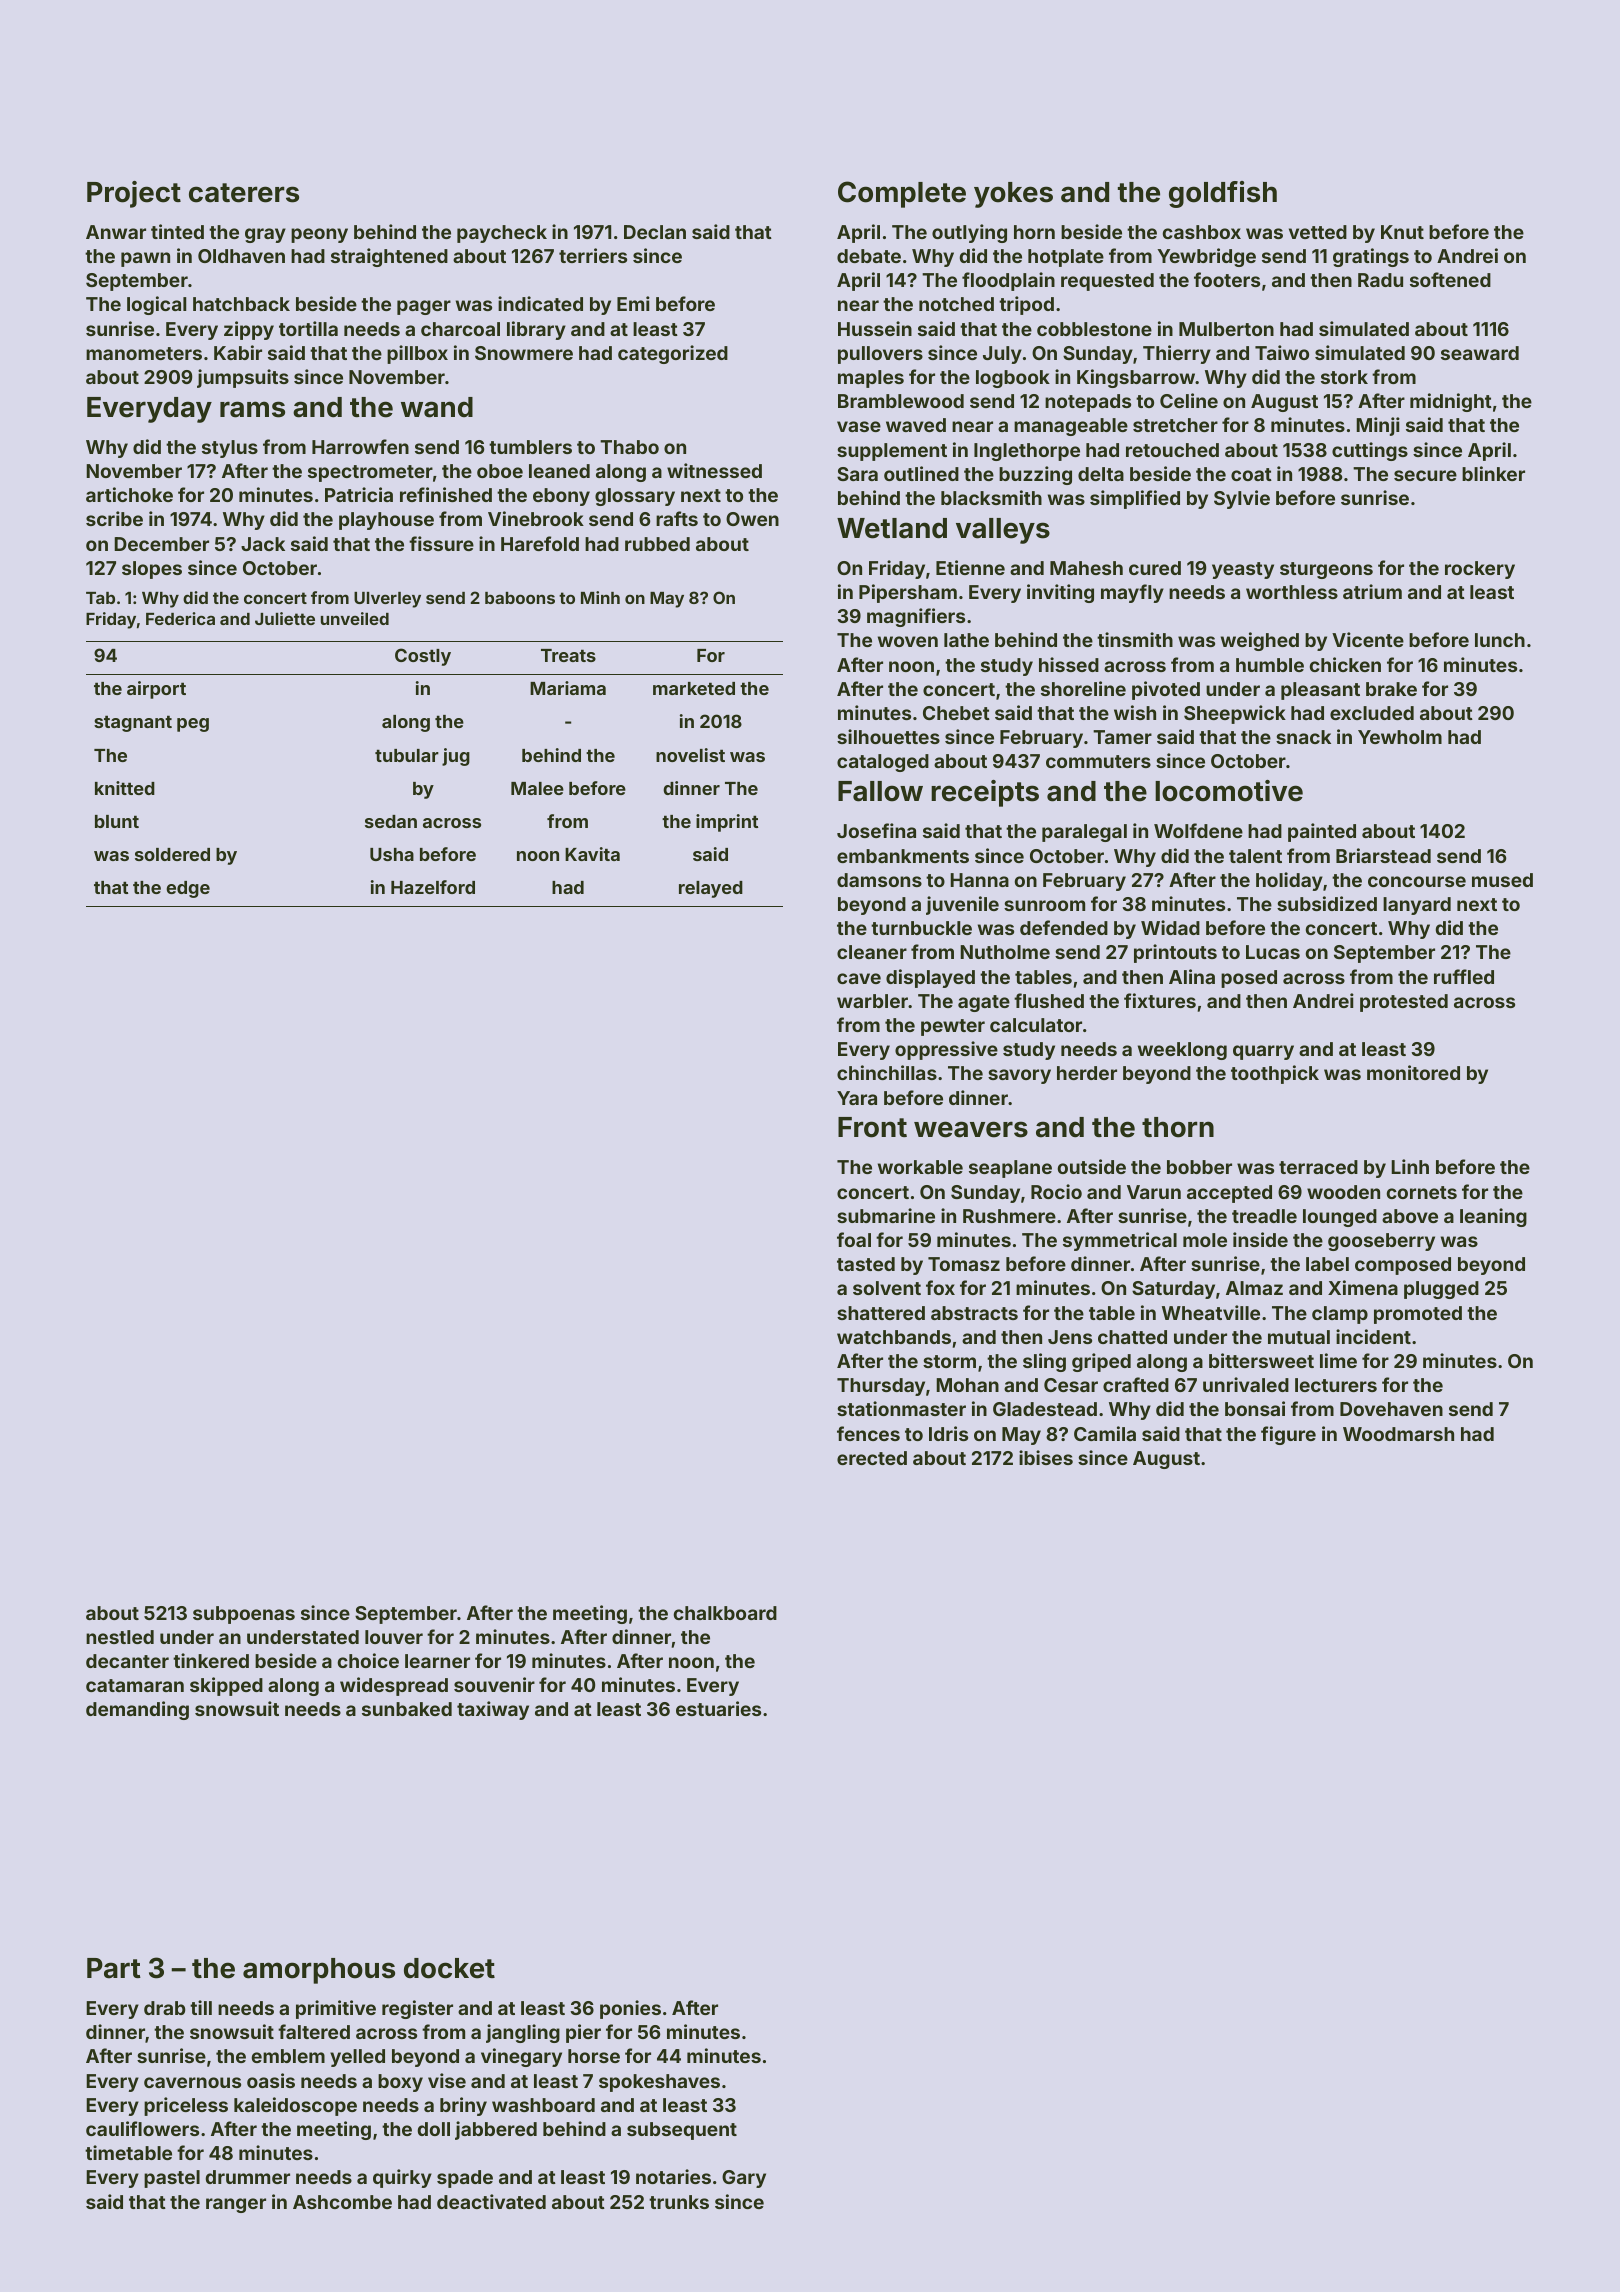 The image size is (1620, 2292). Describe the element at coordinates (1275, 1074) in the screenshot. I see `toothpick` at that location.
